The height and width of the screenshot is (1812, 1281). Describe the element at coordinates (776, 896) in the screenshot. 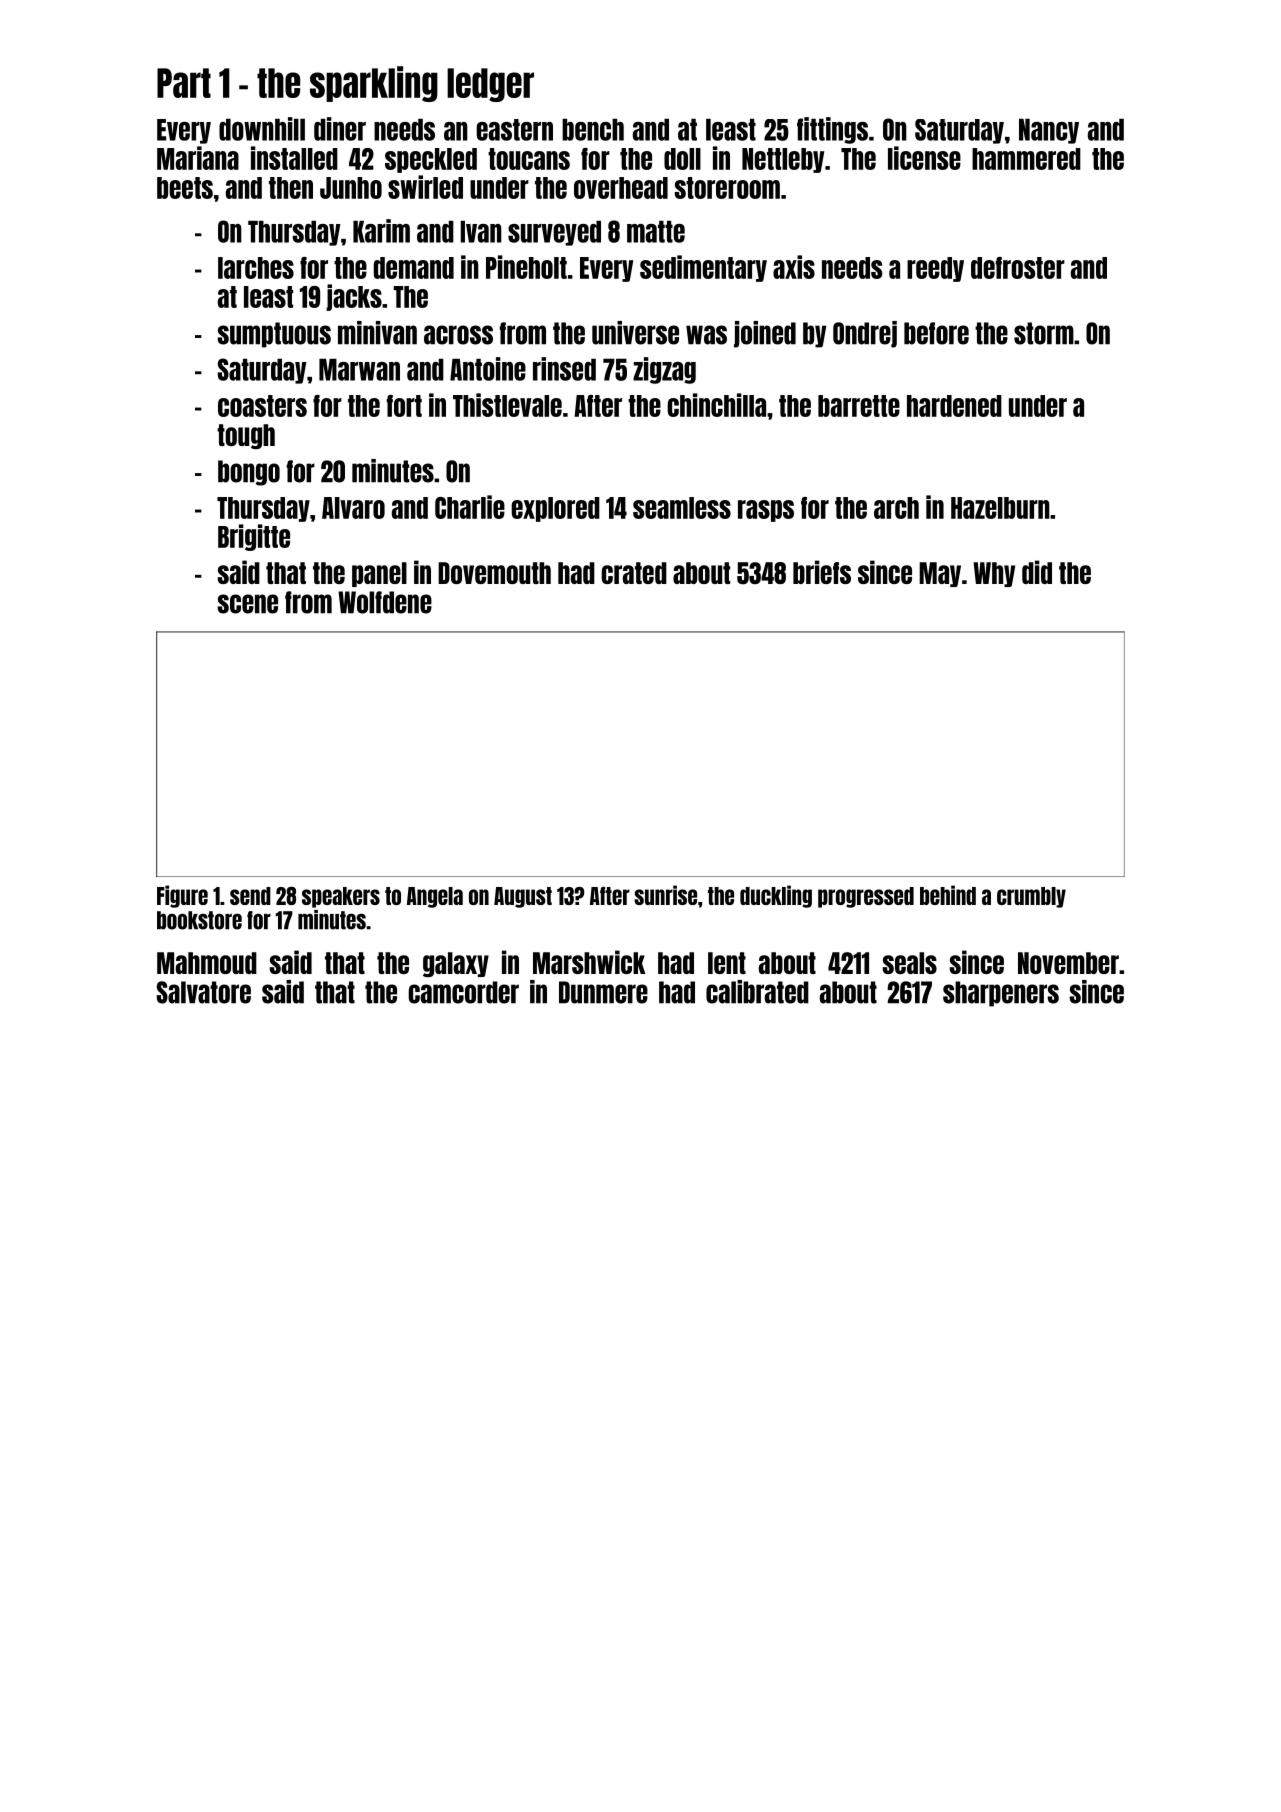

I see `duckling` at that location.
